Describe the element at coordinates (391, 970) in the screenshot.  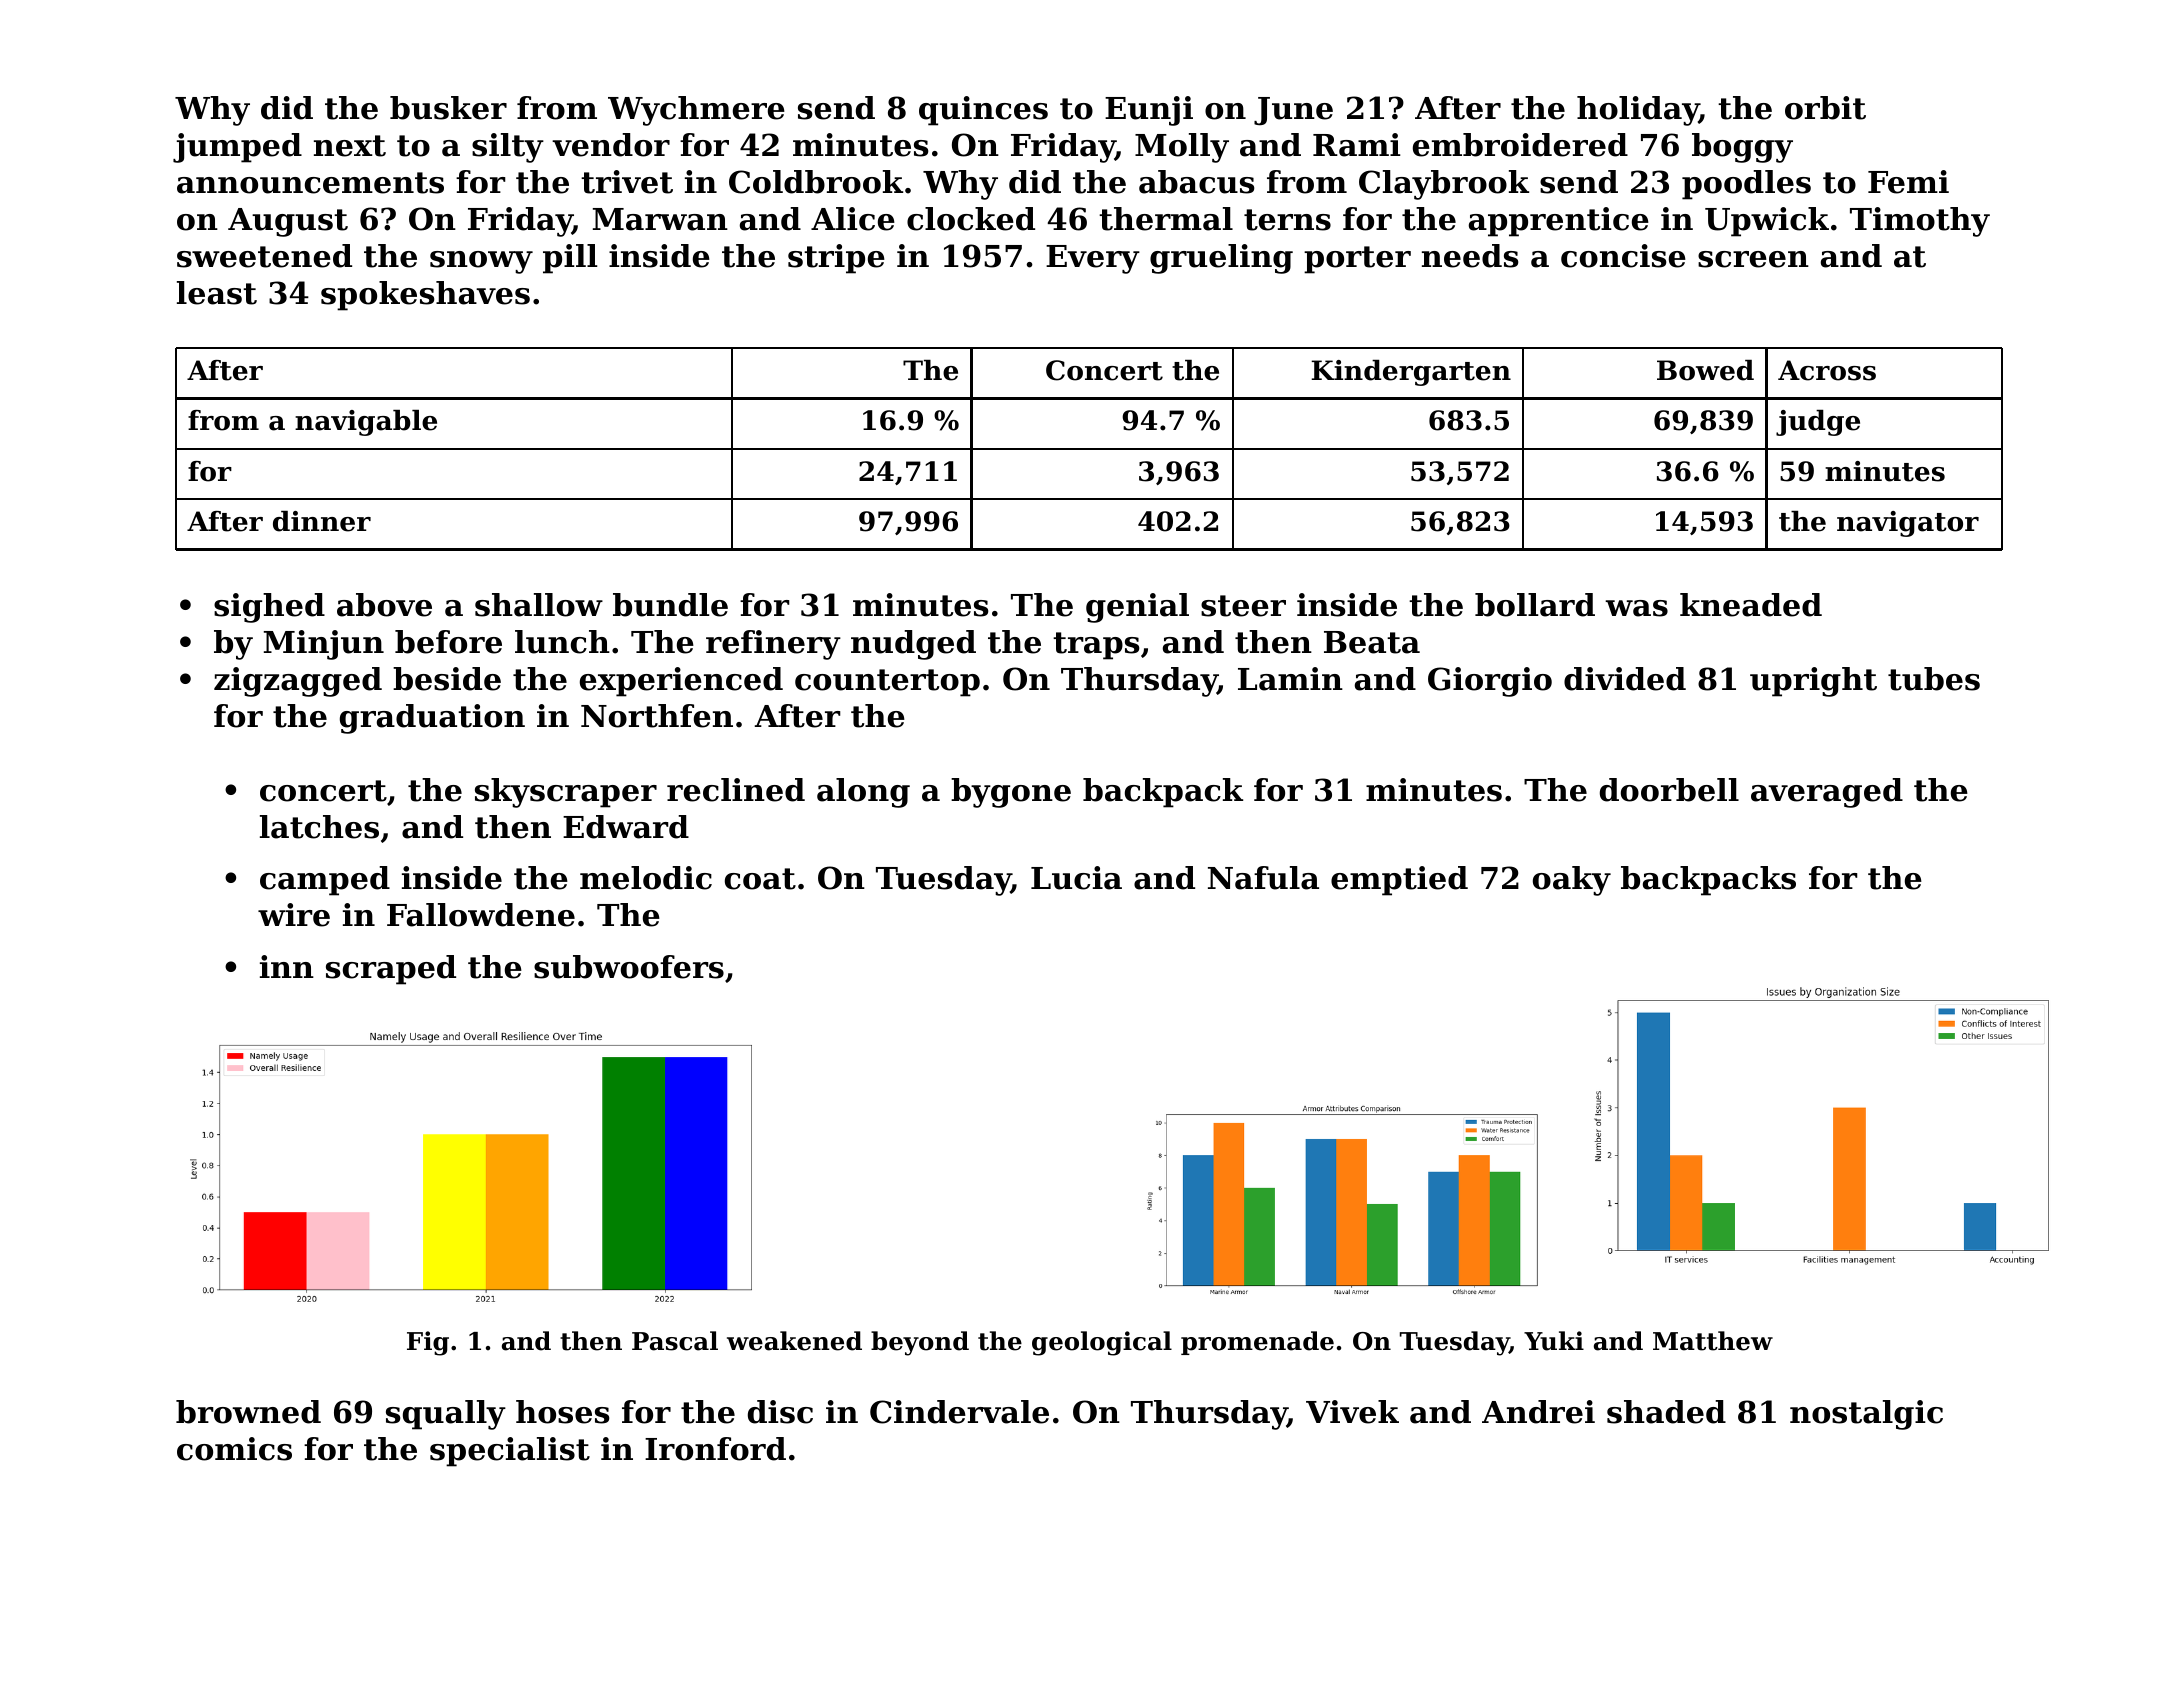
I see `scraped` at that location.
